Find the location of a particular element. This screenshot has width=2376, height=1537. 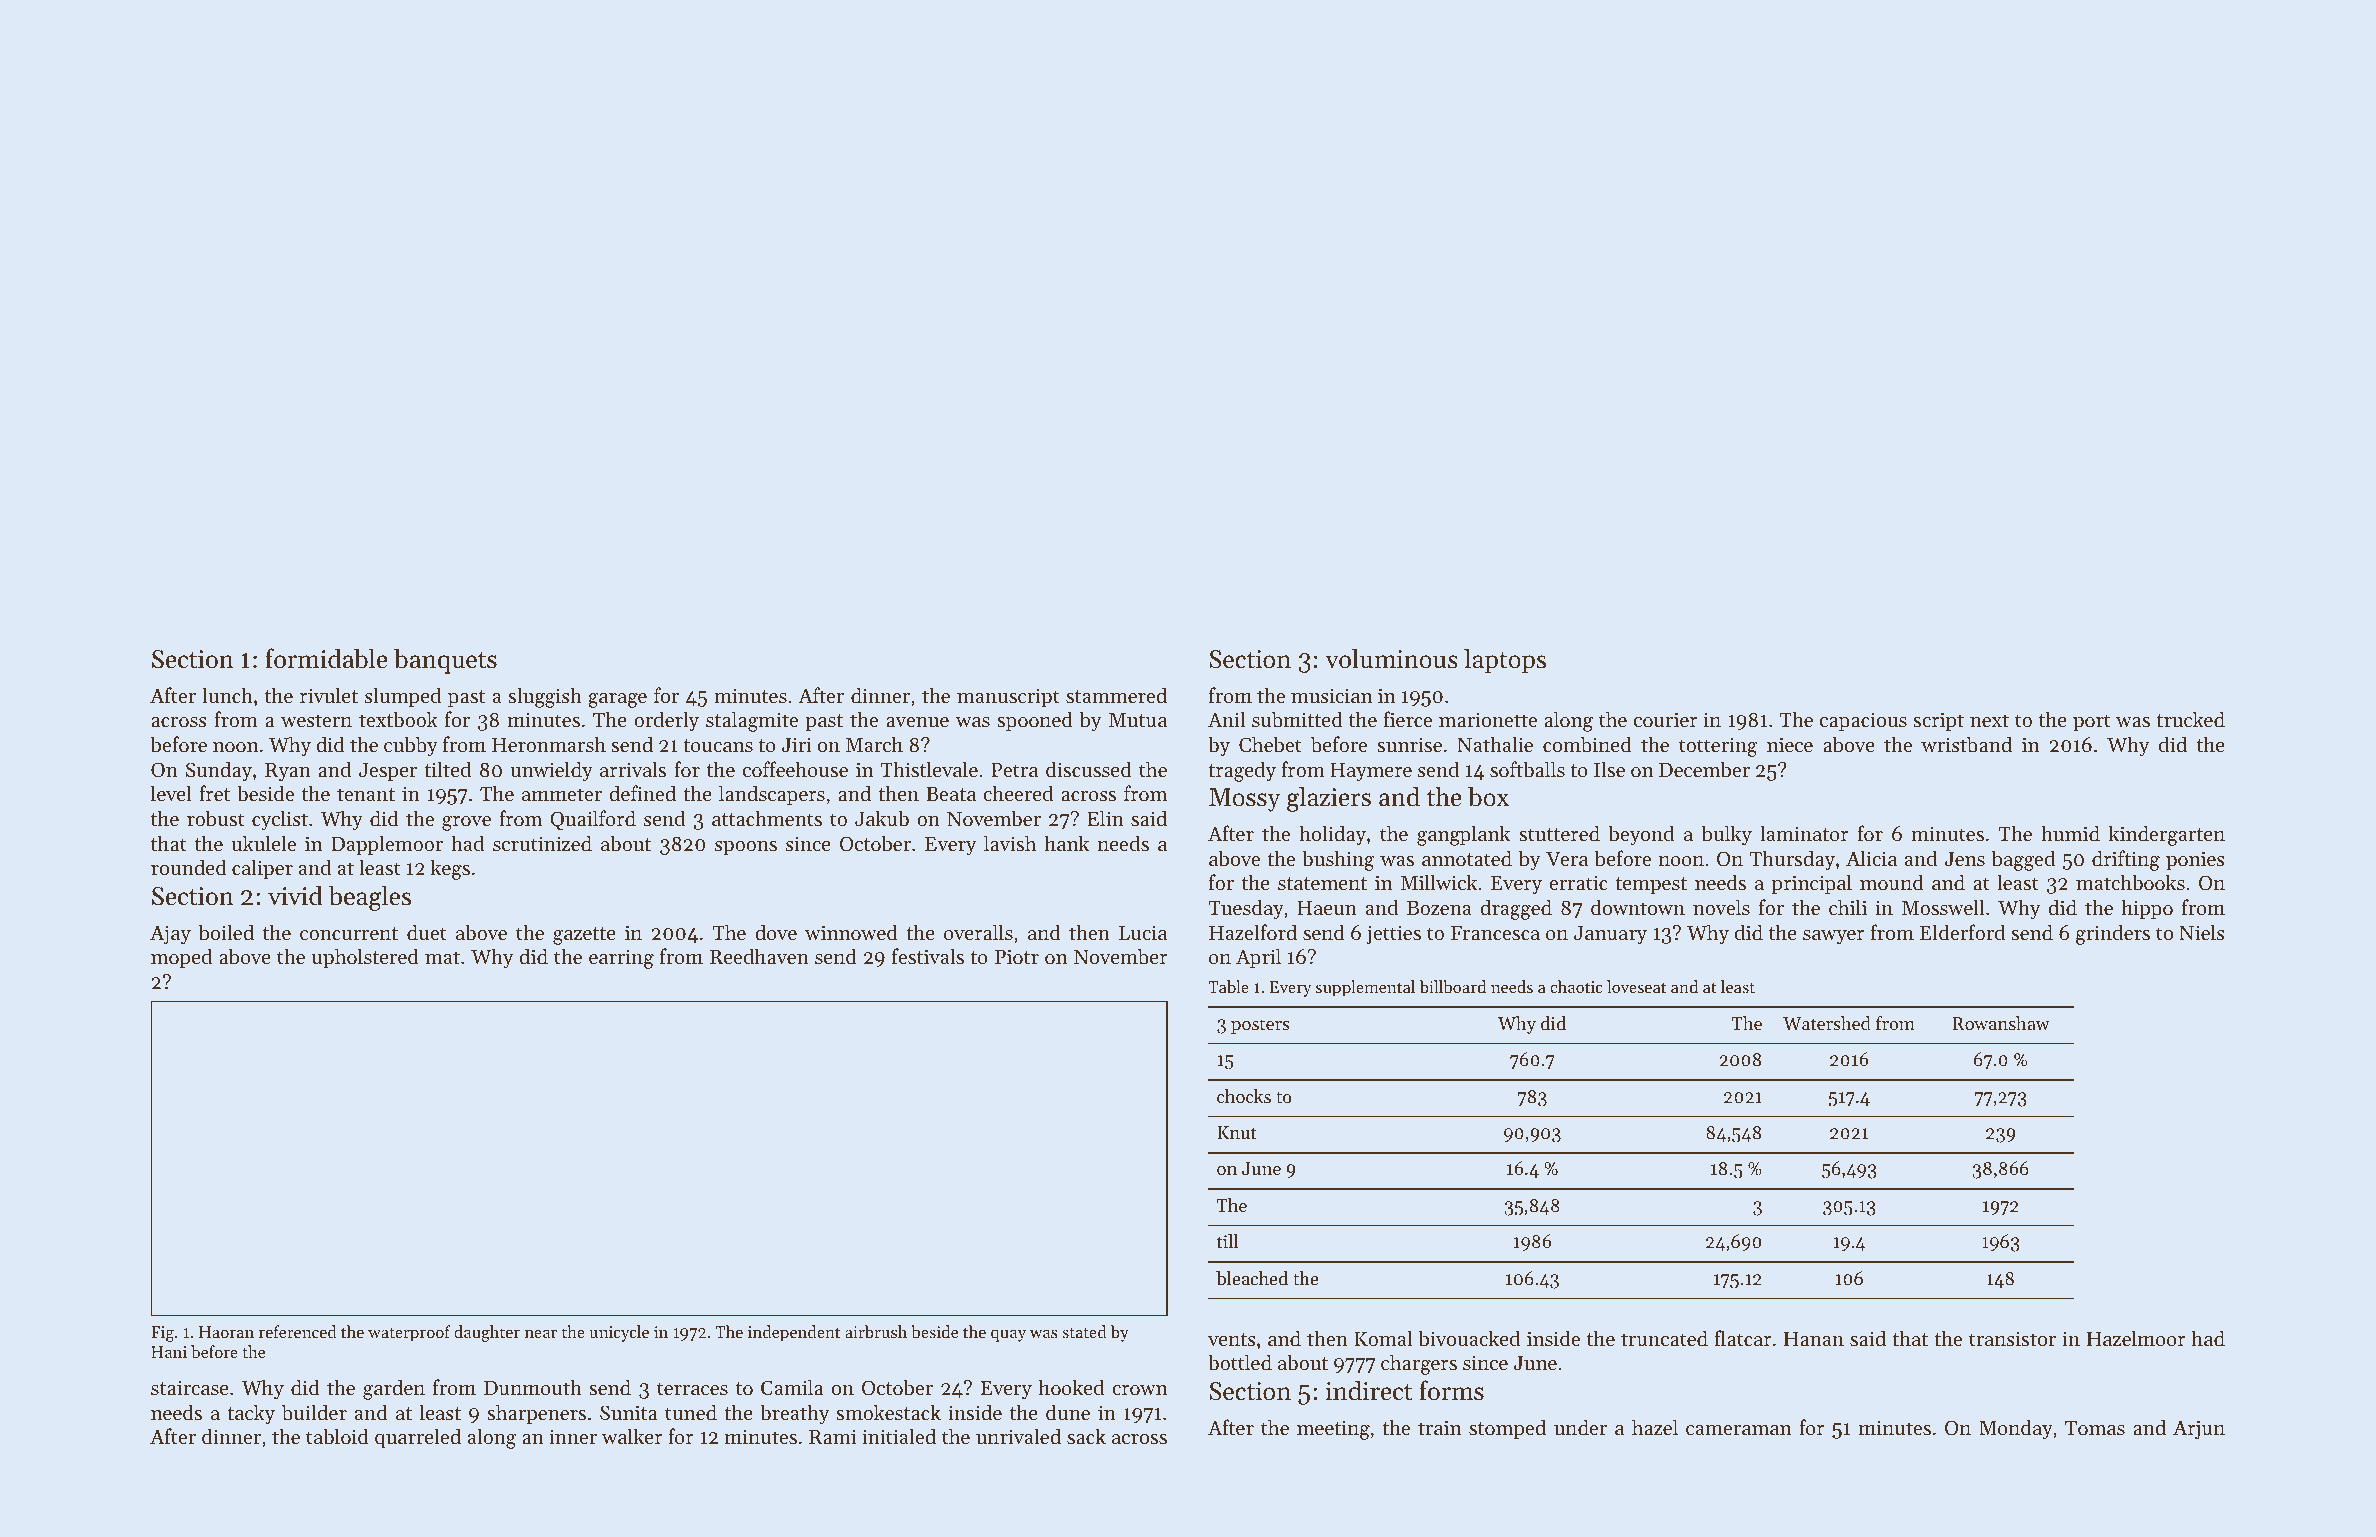

cameraman is located at coordinates (1738, 1430).
